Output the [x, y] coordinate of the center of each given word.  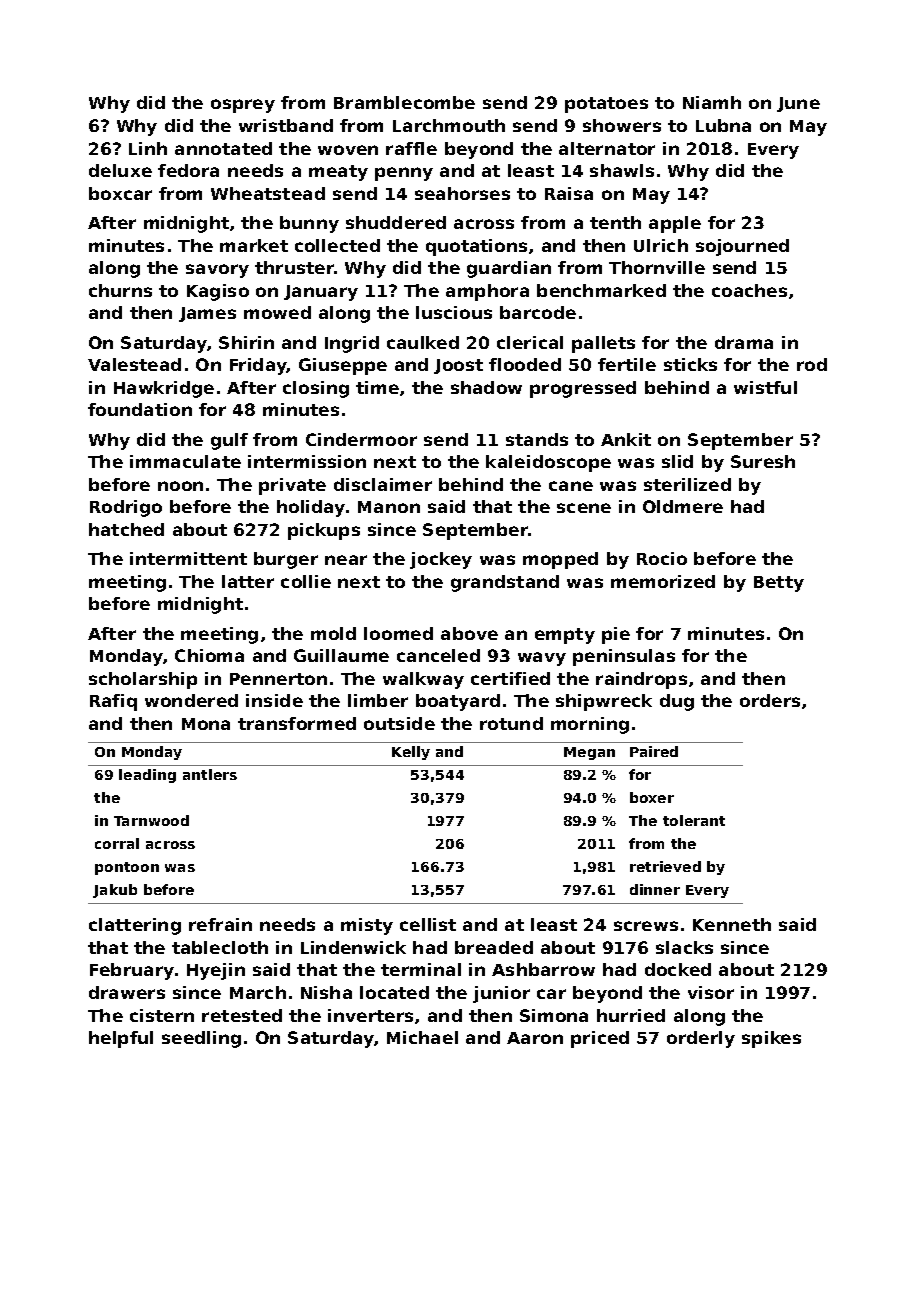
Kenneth [732, 924]
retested [242, 1015]
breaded [494, 947]
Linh [148, 148]
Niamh [712, 102]
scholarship [143, 680]
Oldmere [683, 506]
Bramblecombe [404, 102]
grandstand [505, 583]
